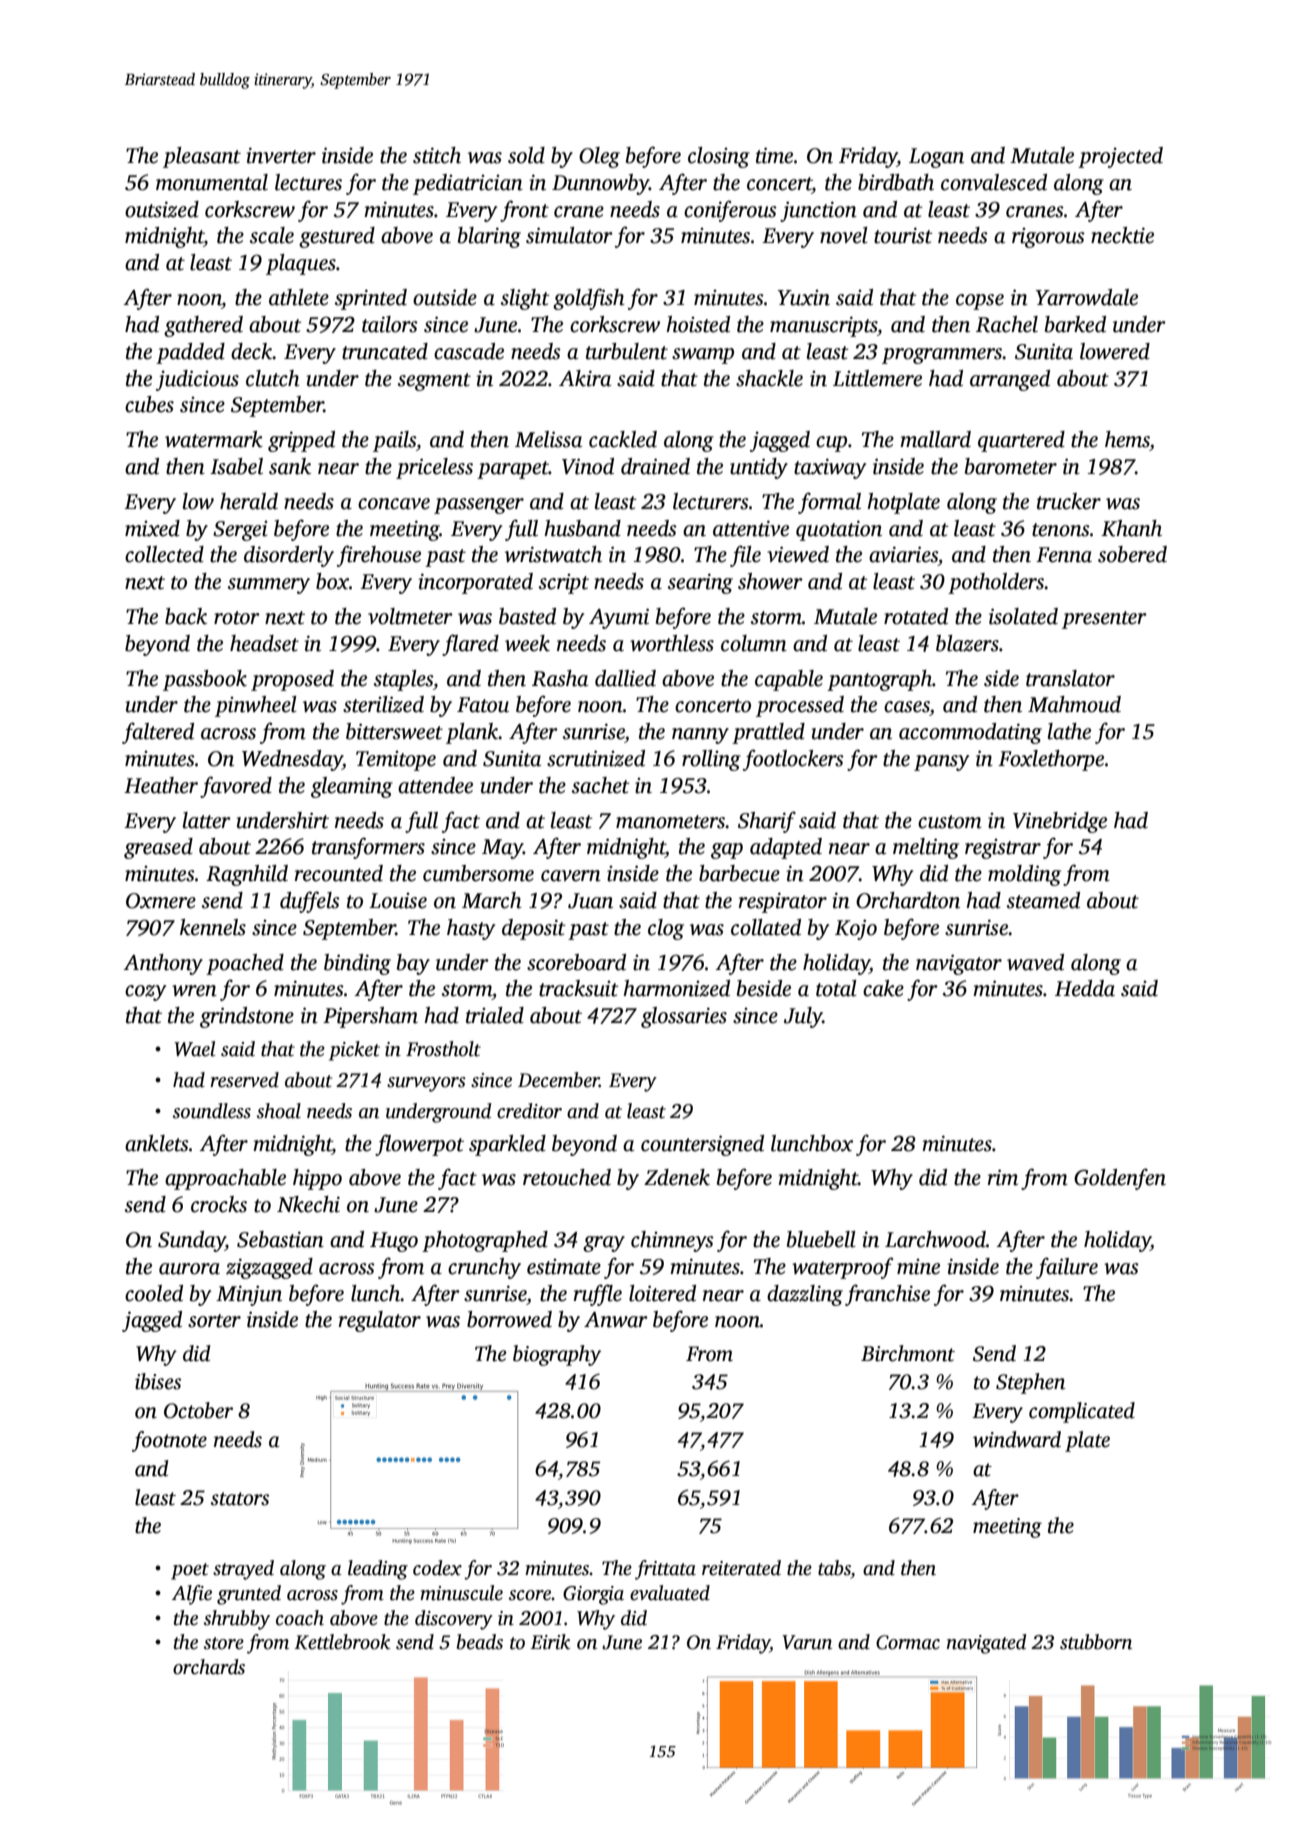 This screenshot has width=1297, height=1834. What do you see at coordinates (821, 1239) in the screenshot?
I see `bluebell` at bounding box center [821, 1239].
